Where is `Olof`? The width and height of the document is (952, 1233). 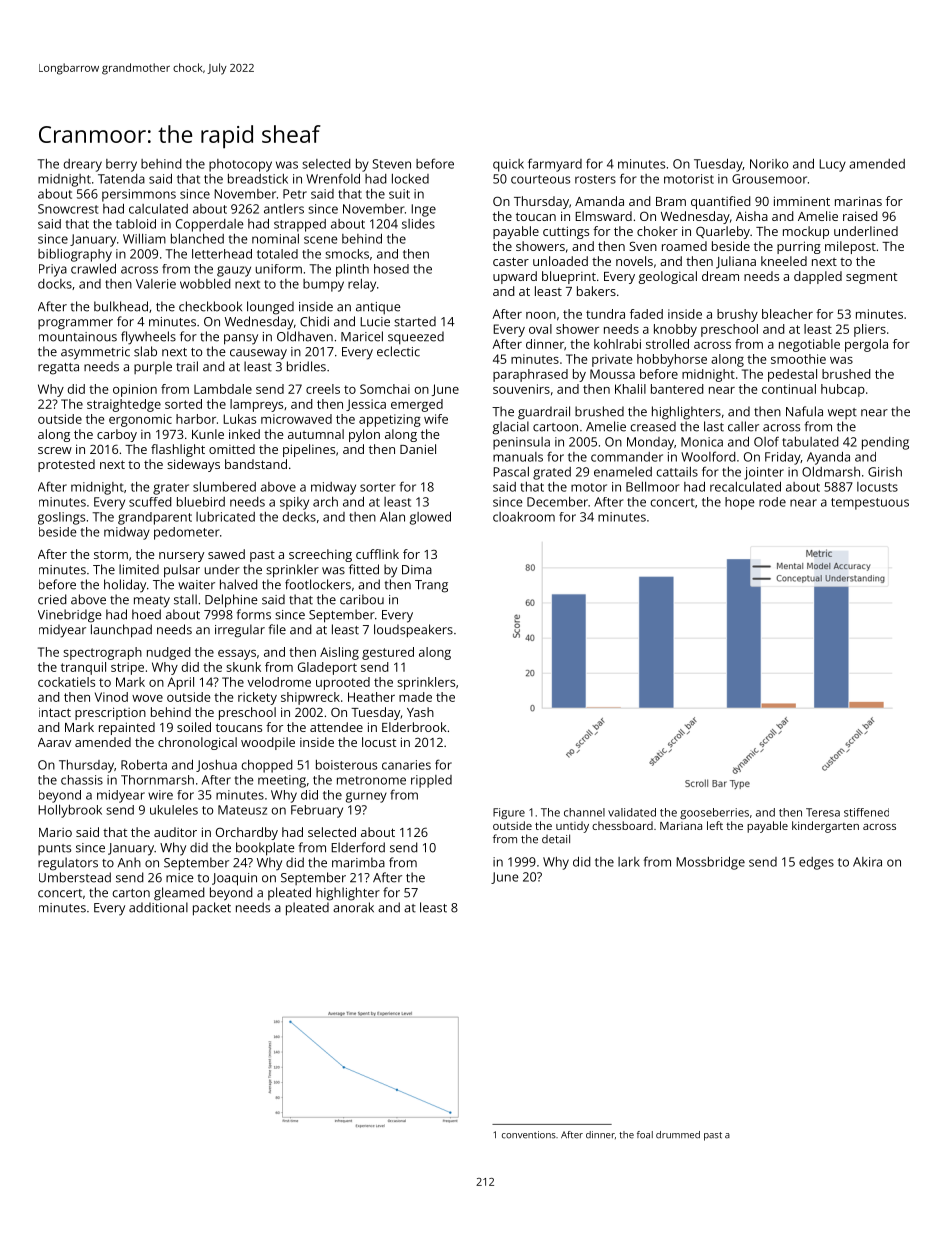 Olof is located at coordinates (766, 441).
